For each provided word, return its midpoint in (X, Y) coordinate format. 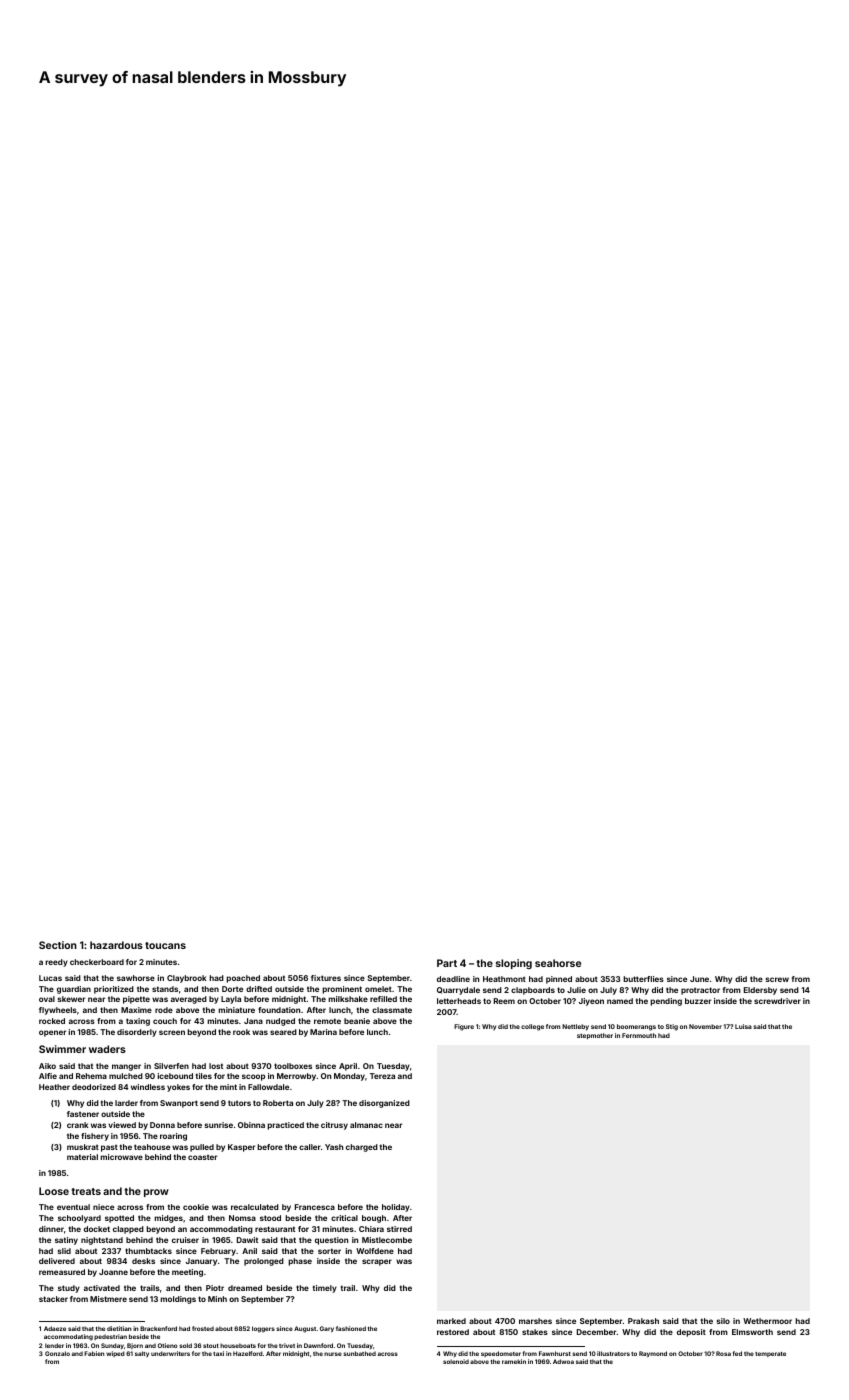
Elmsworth (752, 1332)
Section (58, 945)
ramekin (514, 1361)
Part (447, 963)
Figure (464, 1027)
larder (126, 1103)
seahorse (558, 963)
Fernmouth (639, 1035)
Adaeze (55, 1328)
